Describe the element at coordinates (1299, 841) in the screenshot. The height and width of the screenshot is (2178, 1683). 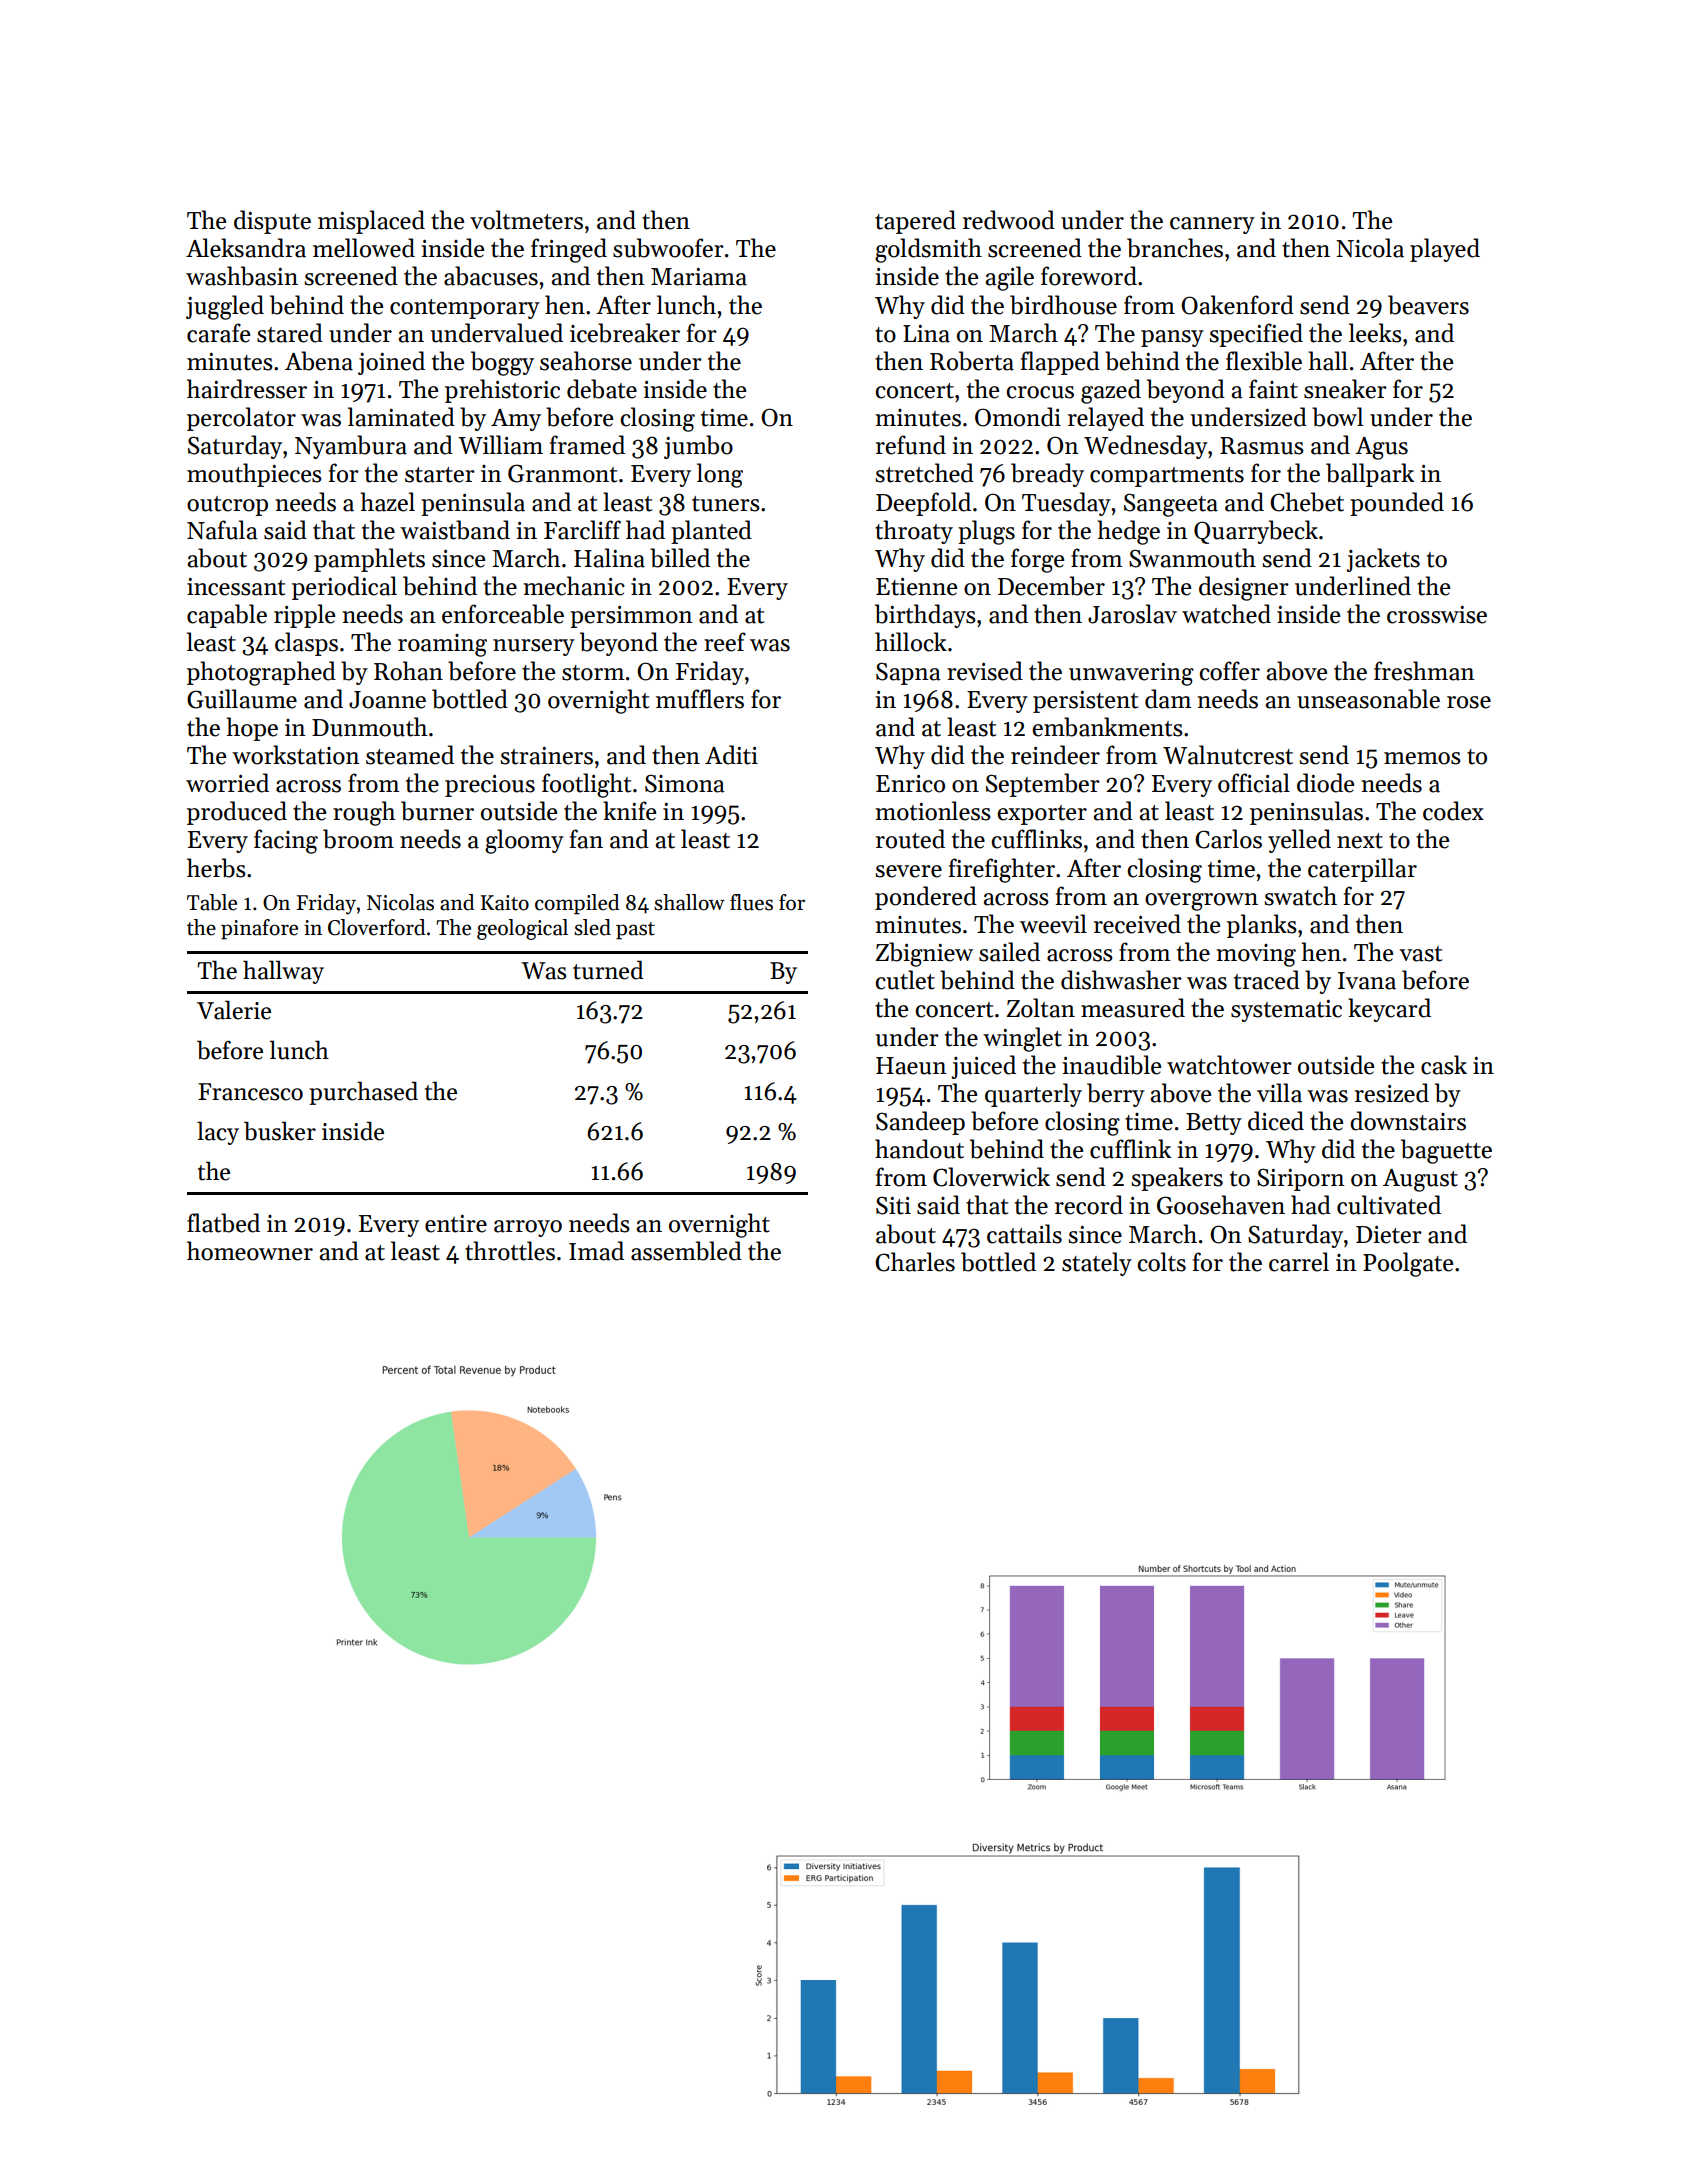
I see `yelled` at that location.
